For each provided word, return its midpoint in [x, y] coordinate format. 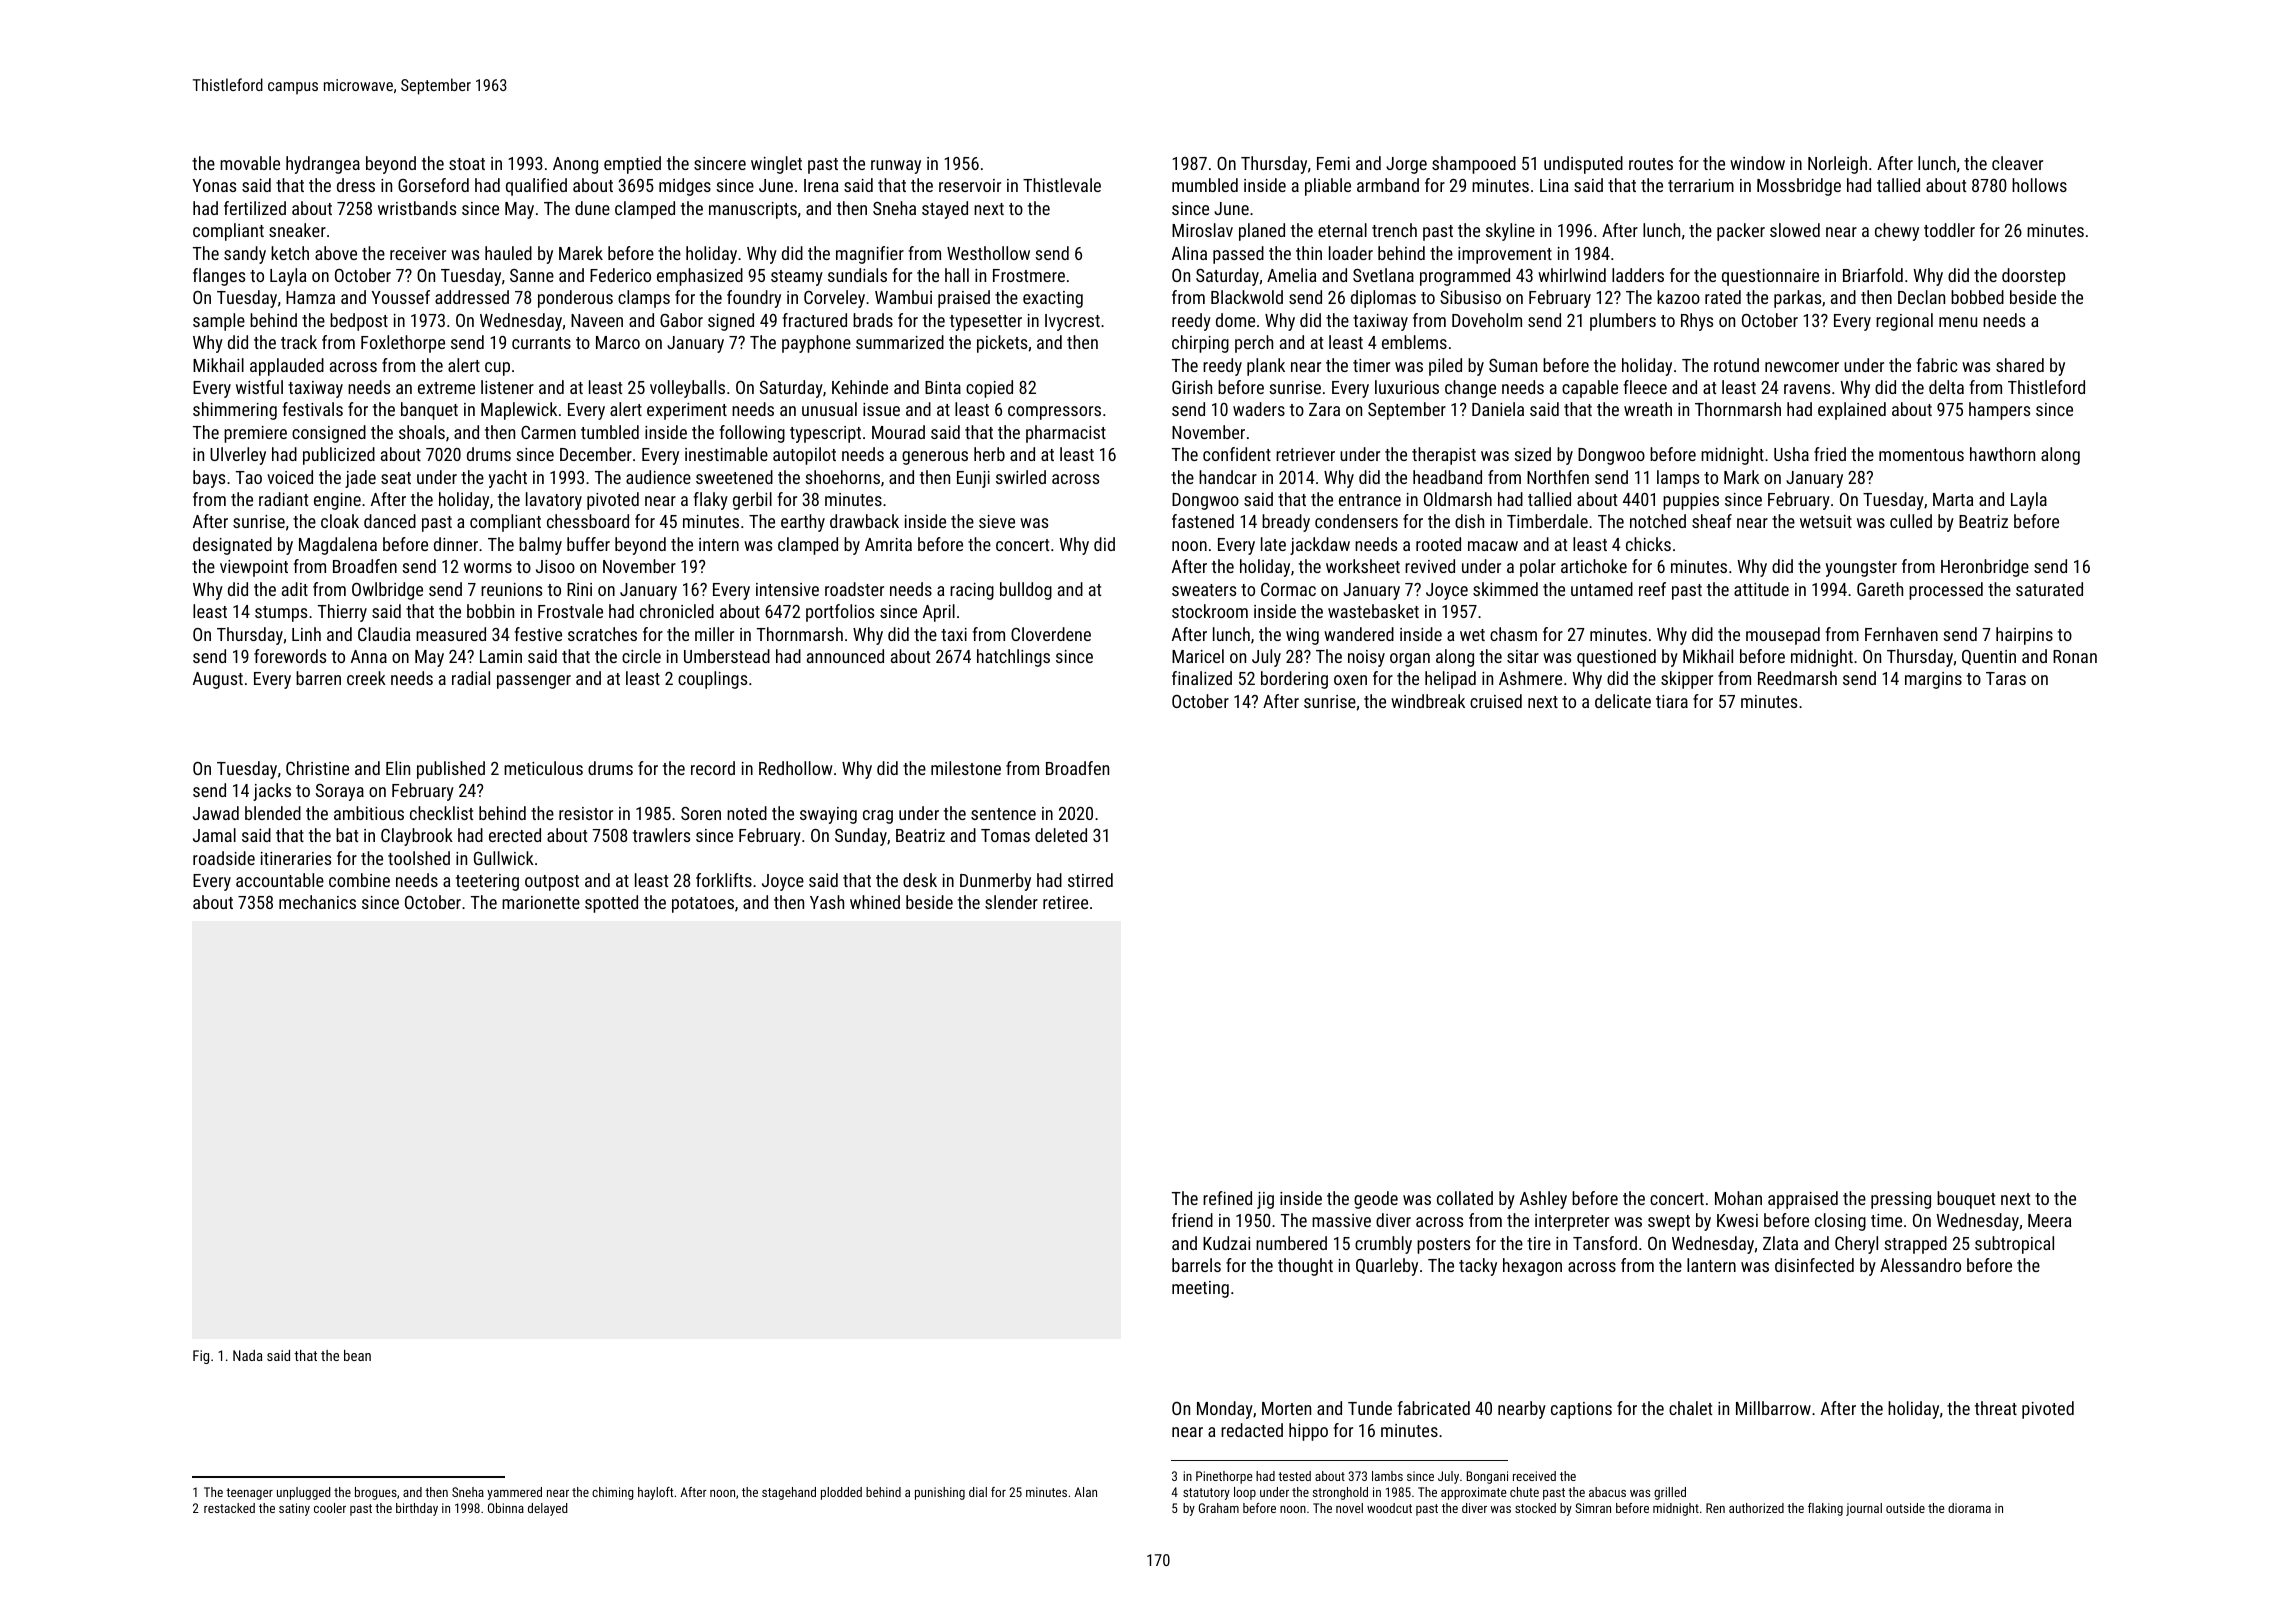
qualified [536, 187]
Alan [1085, 1492]
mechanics [317, 902]
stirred [1090, 880]
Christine [317, 768]
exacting [1053, 299]
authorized [1756, 1508]
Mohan [1738, 1198]
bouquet [1966, 1200]
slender [1011, 902]
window [1757, 163]
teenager [249, 1494]
